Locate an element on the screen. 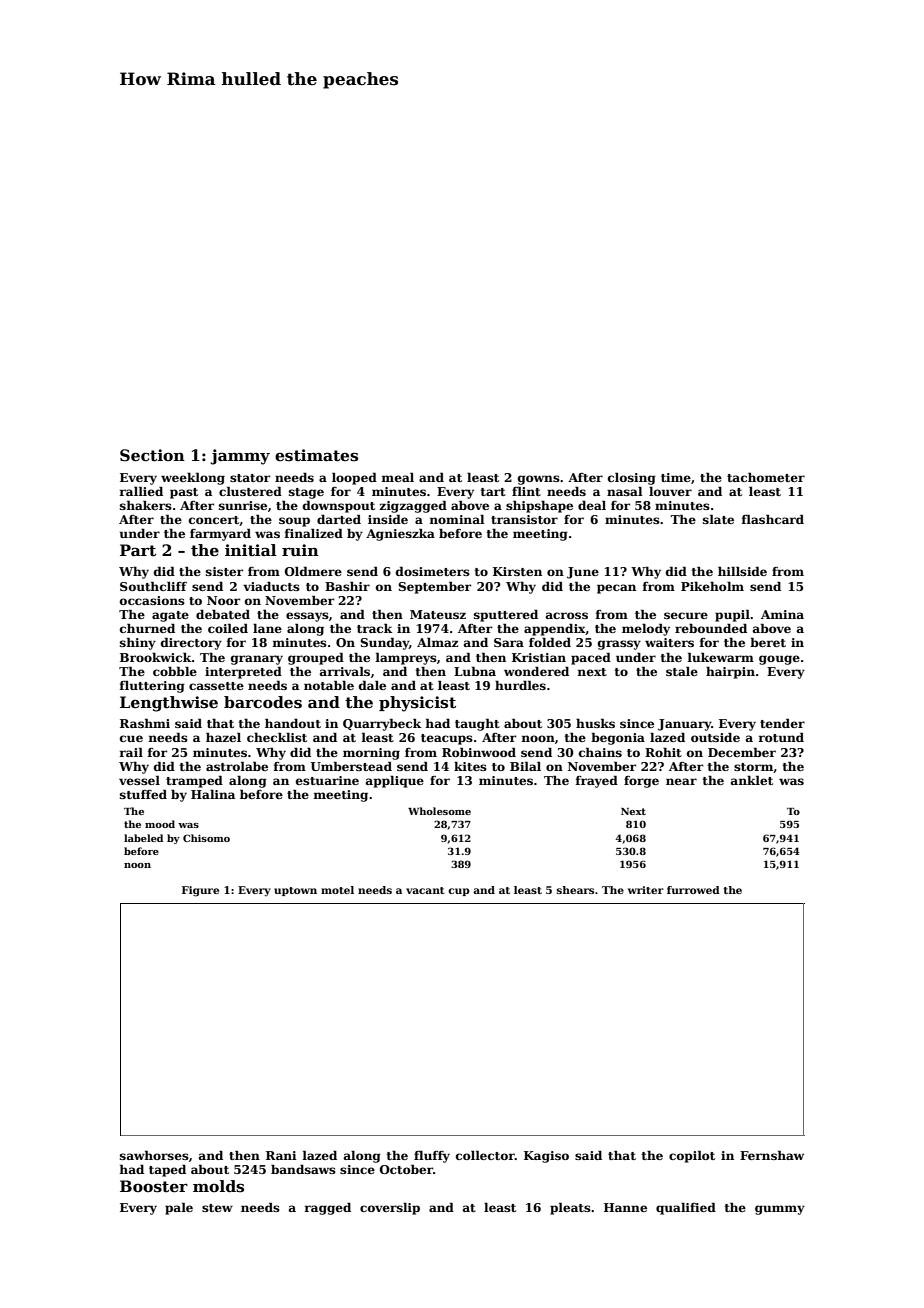  uptown is located at coordinates (295, 891).
